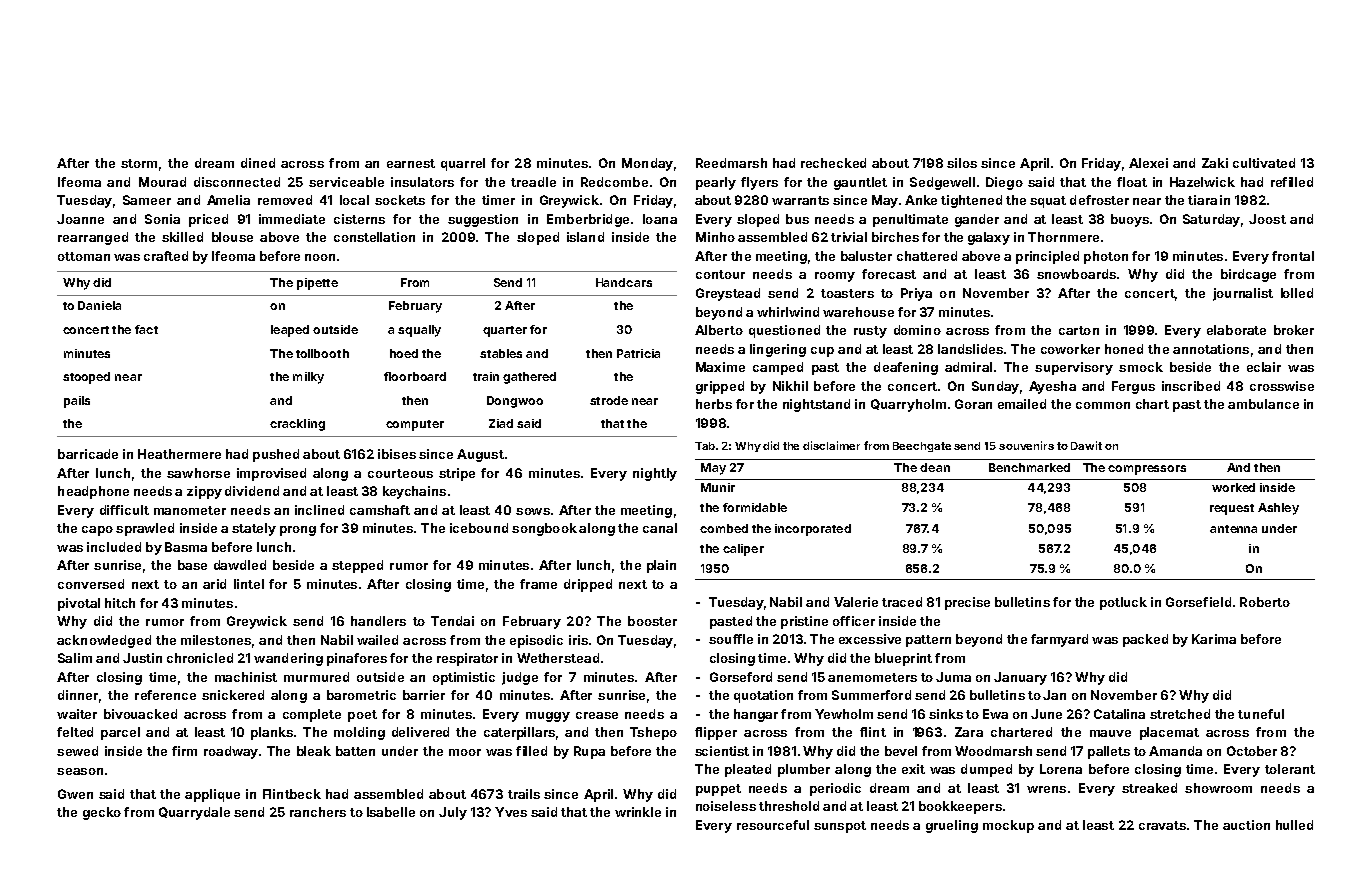 Image resolution: width=1372 pixels, height=887 pixels. I want to click on gecko, so click(102, 813).
